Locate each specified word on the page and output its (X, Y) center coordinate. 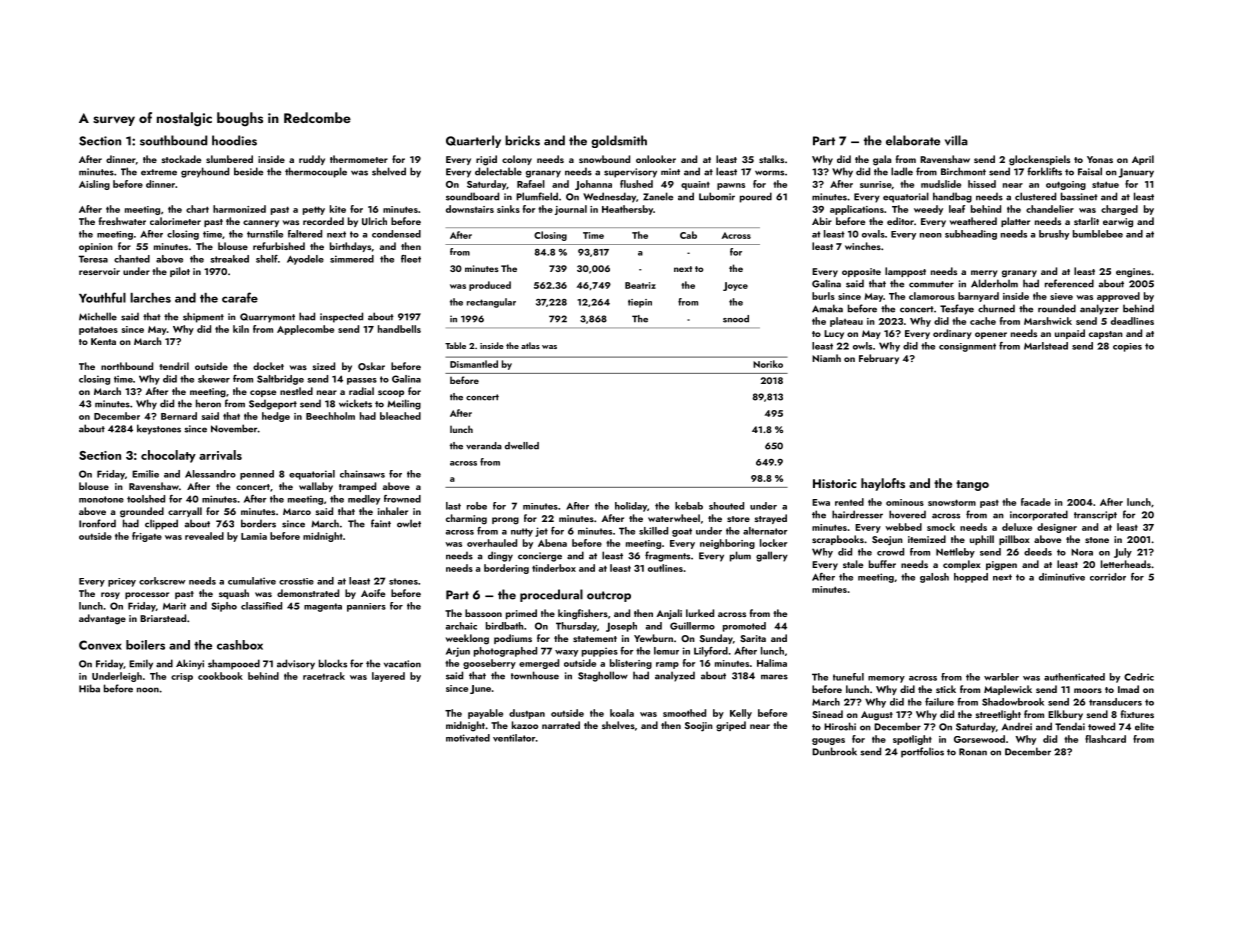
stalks (771, 159)
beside (248, 171)
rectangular (491, 303)
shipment (203, 317)
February (879, 359)
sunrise (875, 184)
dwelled (522, 446)
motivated (468, 738)
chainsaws (362, 474)
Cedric (1139, 677)
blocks (333, 663)
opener (991, 335)
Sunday (716, 639)
